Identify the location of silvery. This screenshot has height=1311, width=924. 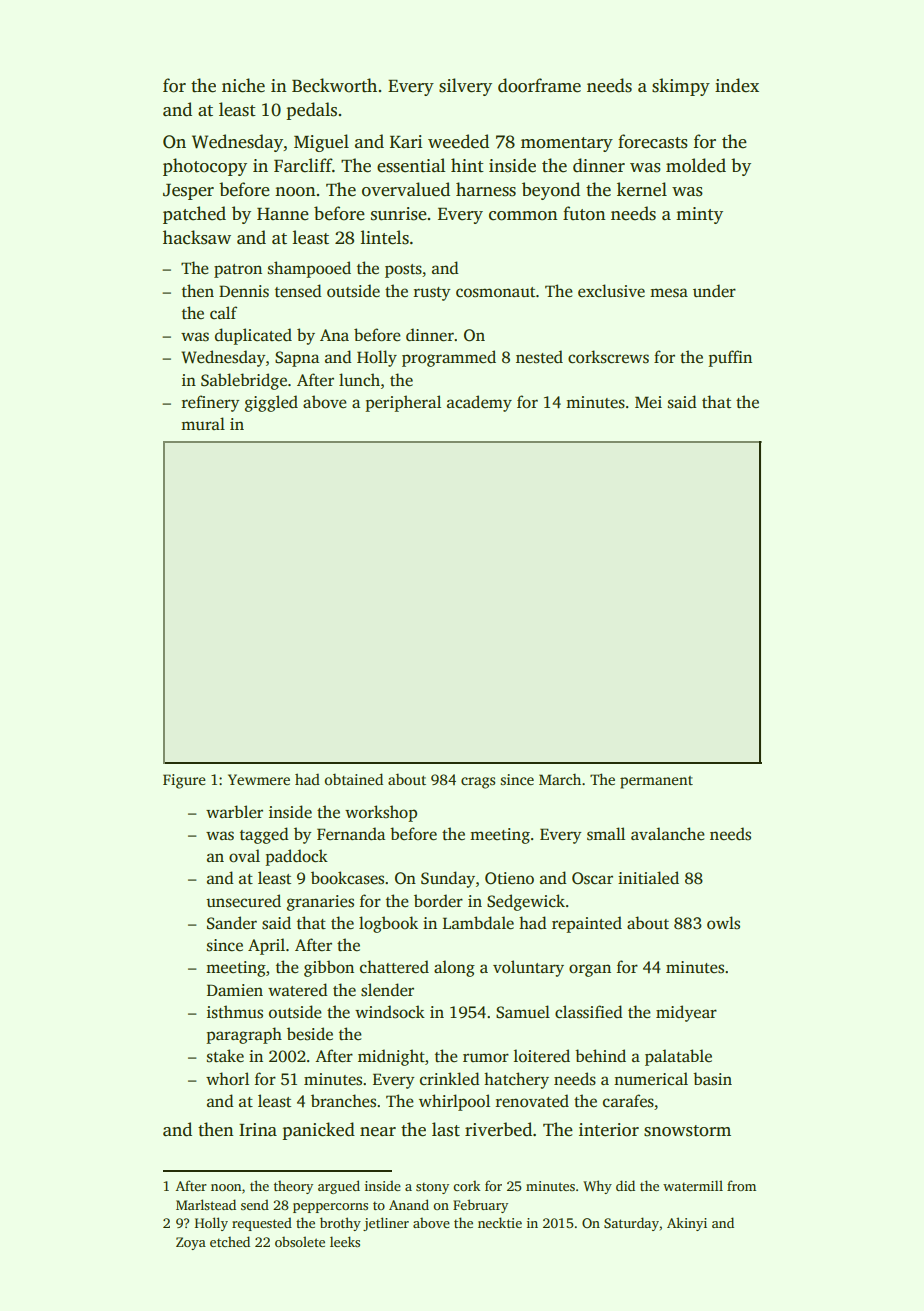
(465, 87).
